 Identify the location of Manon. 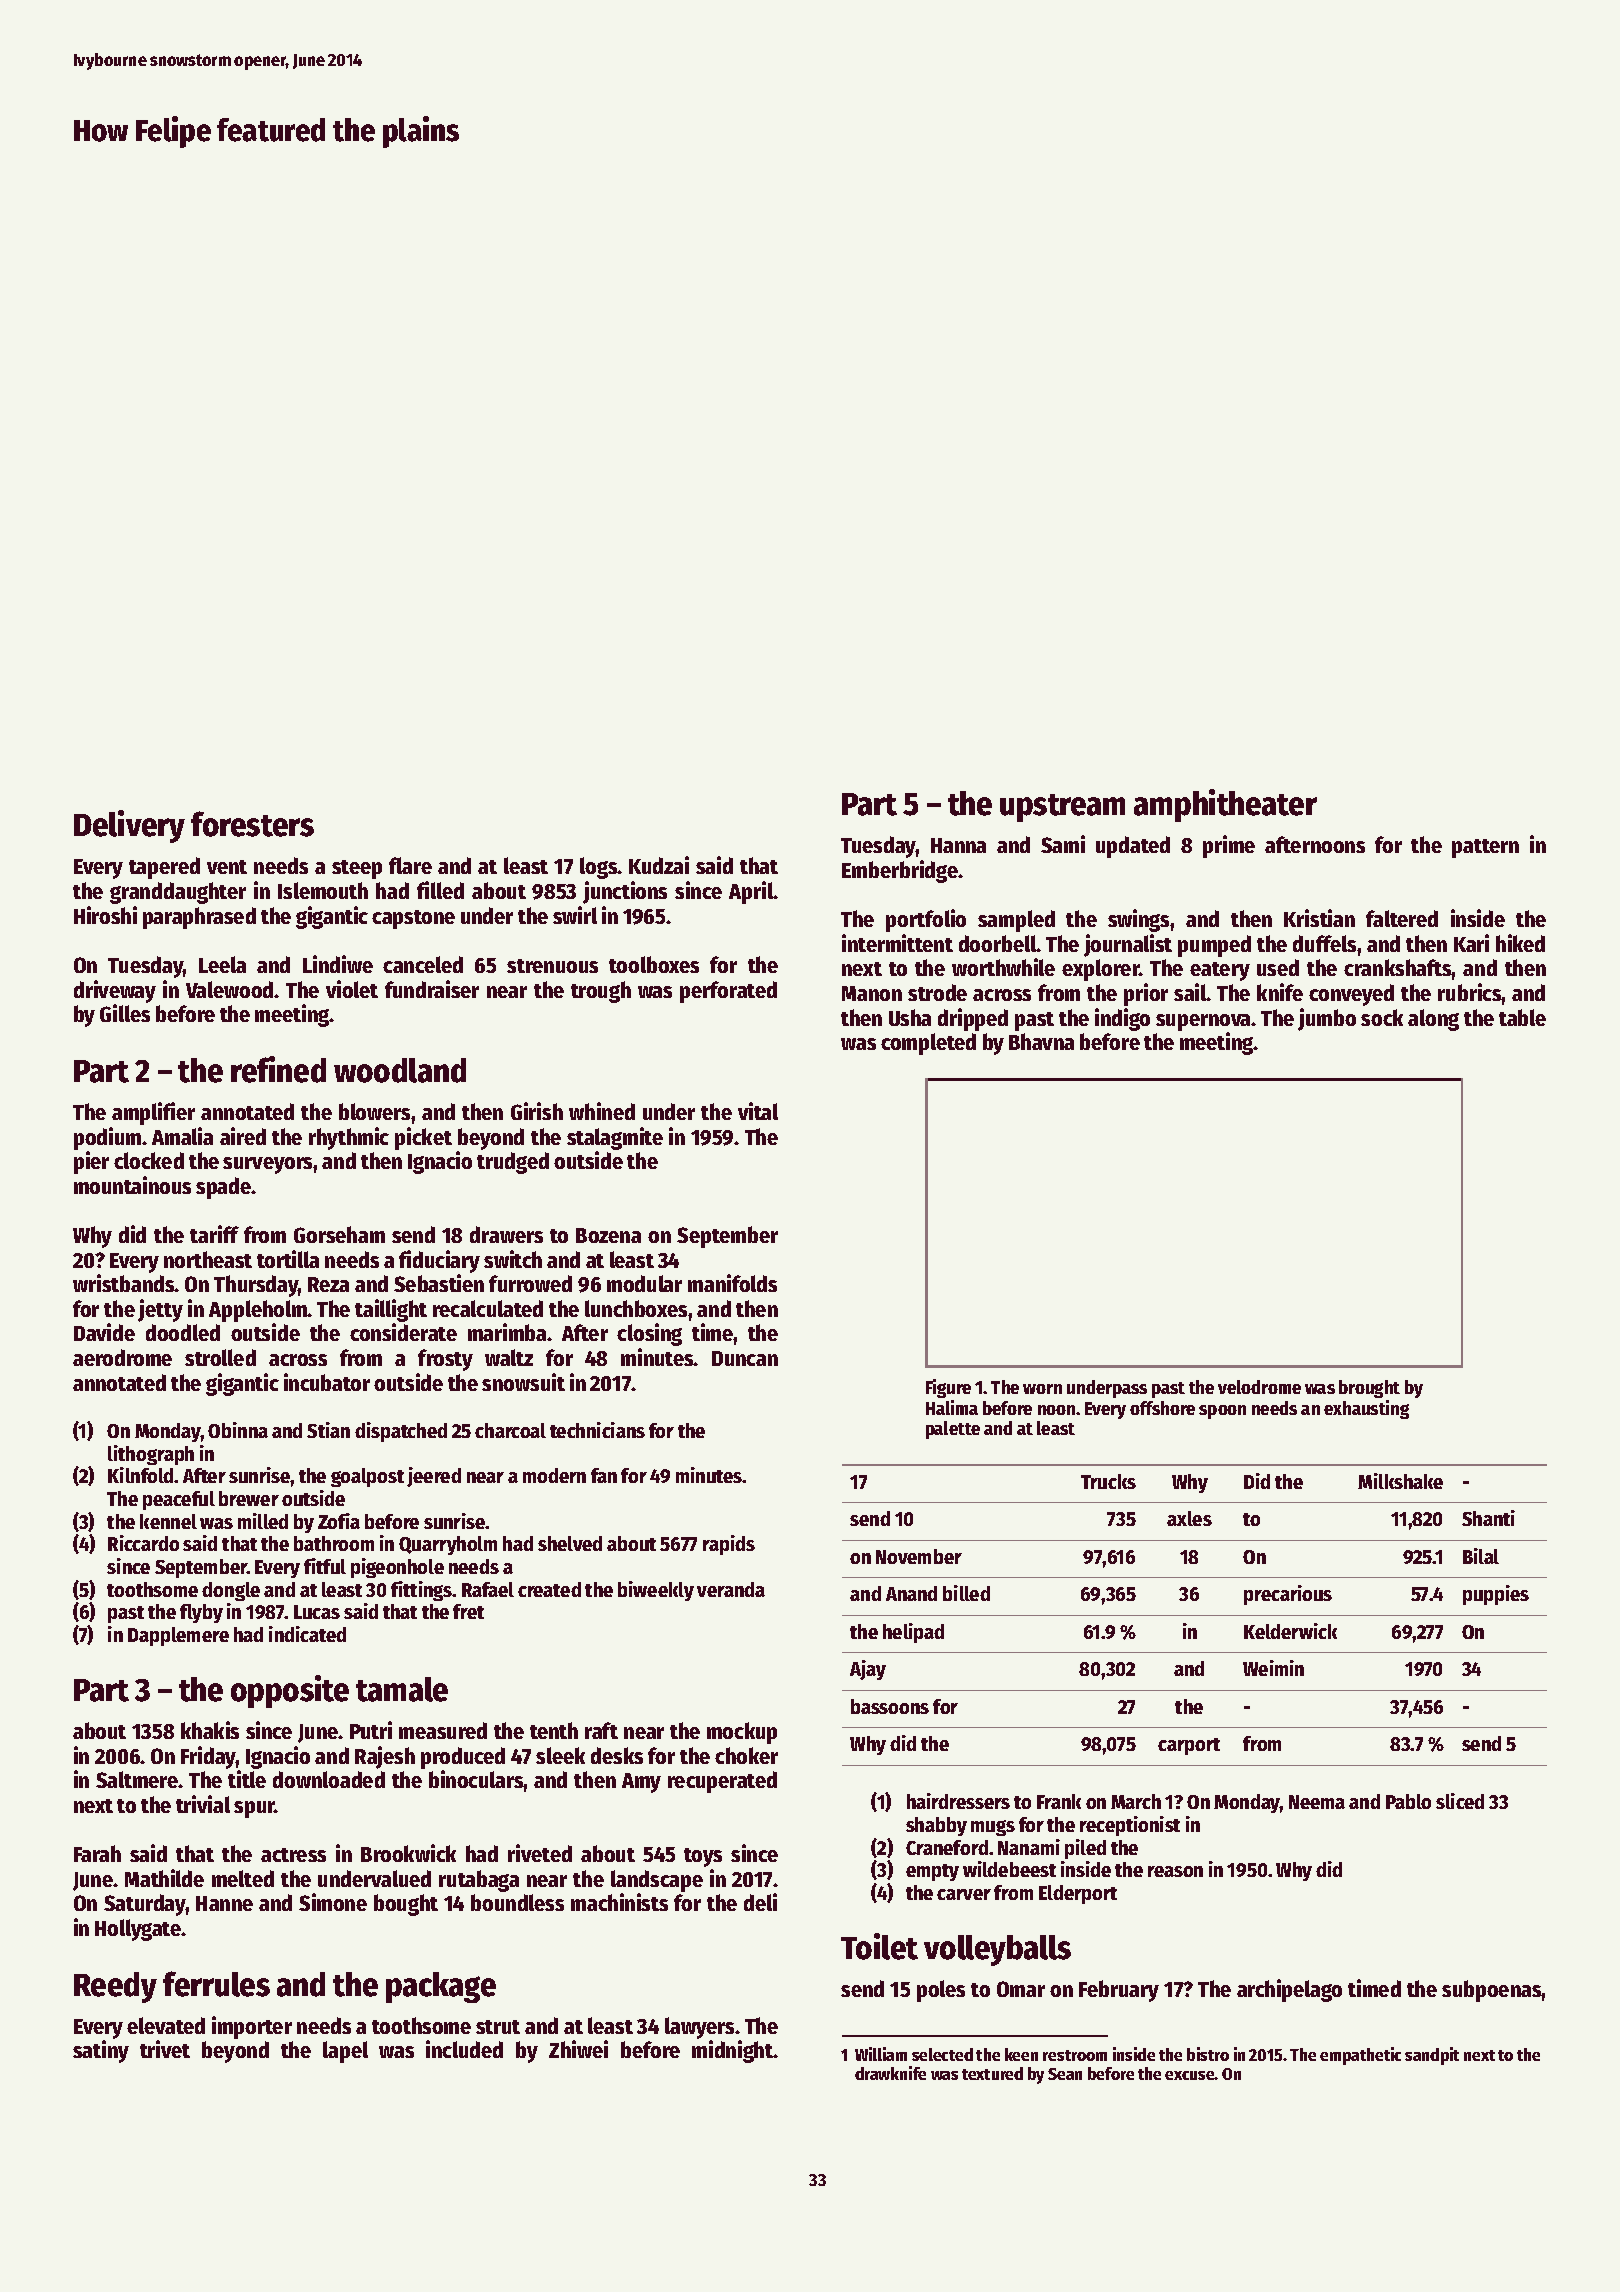
(872, 993).
